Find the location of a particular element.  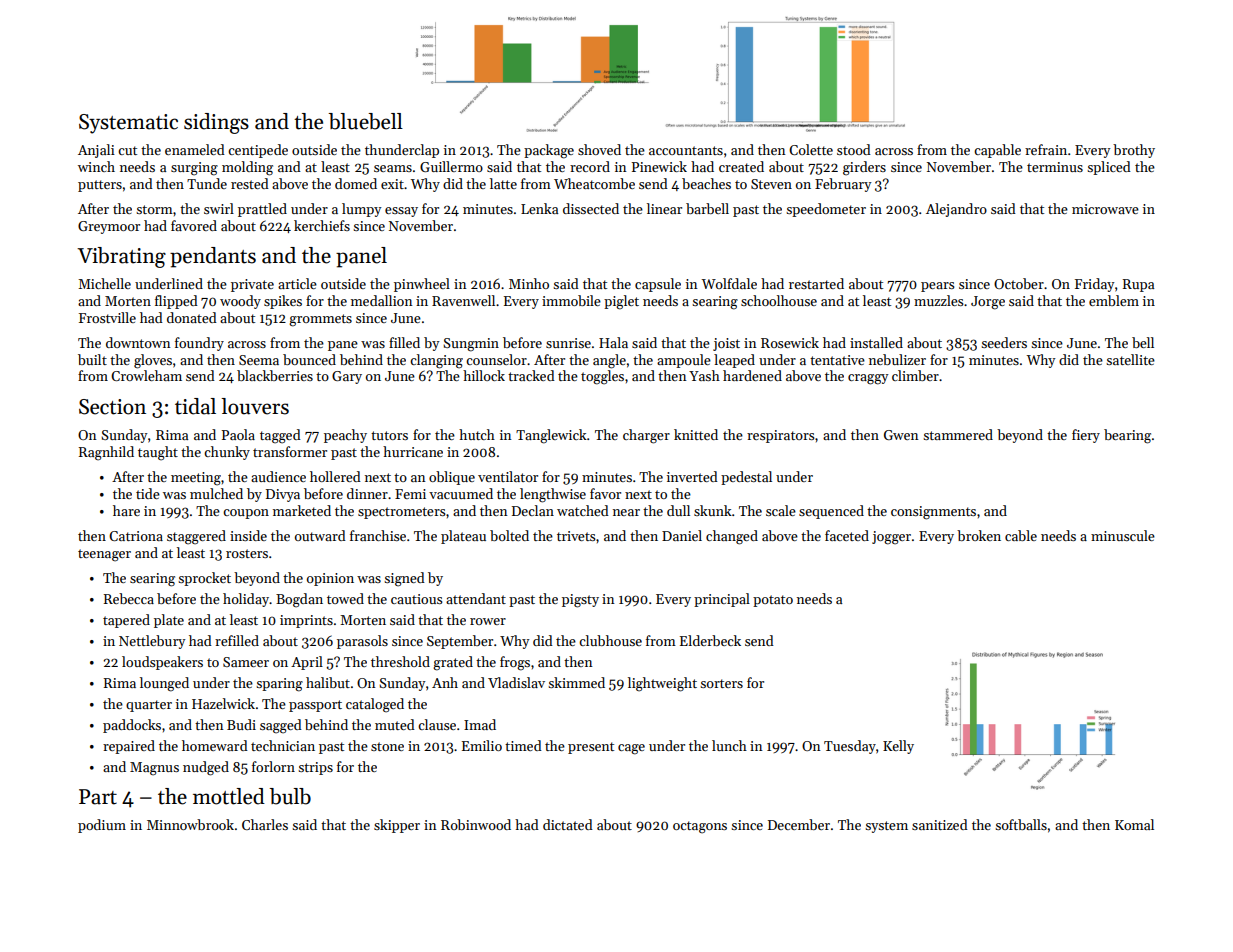

swirl is located at coordinates (219, 208).
